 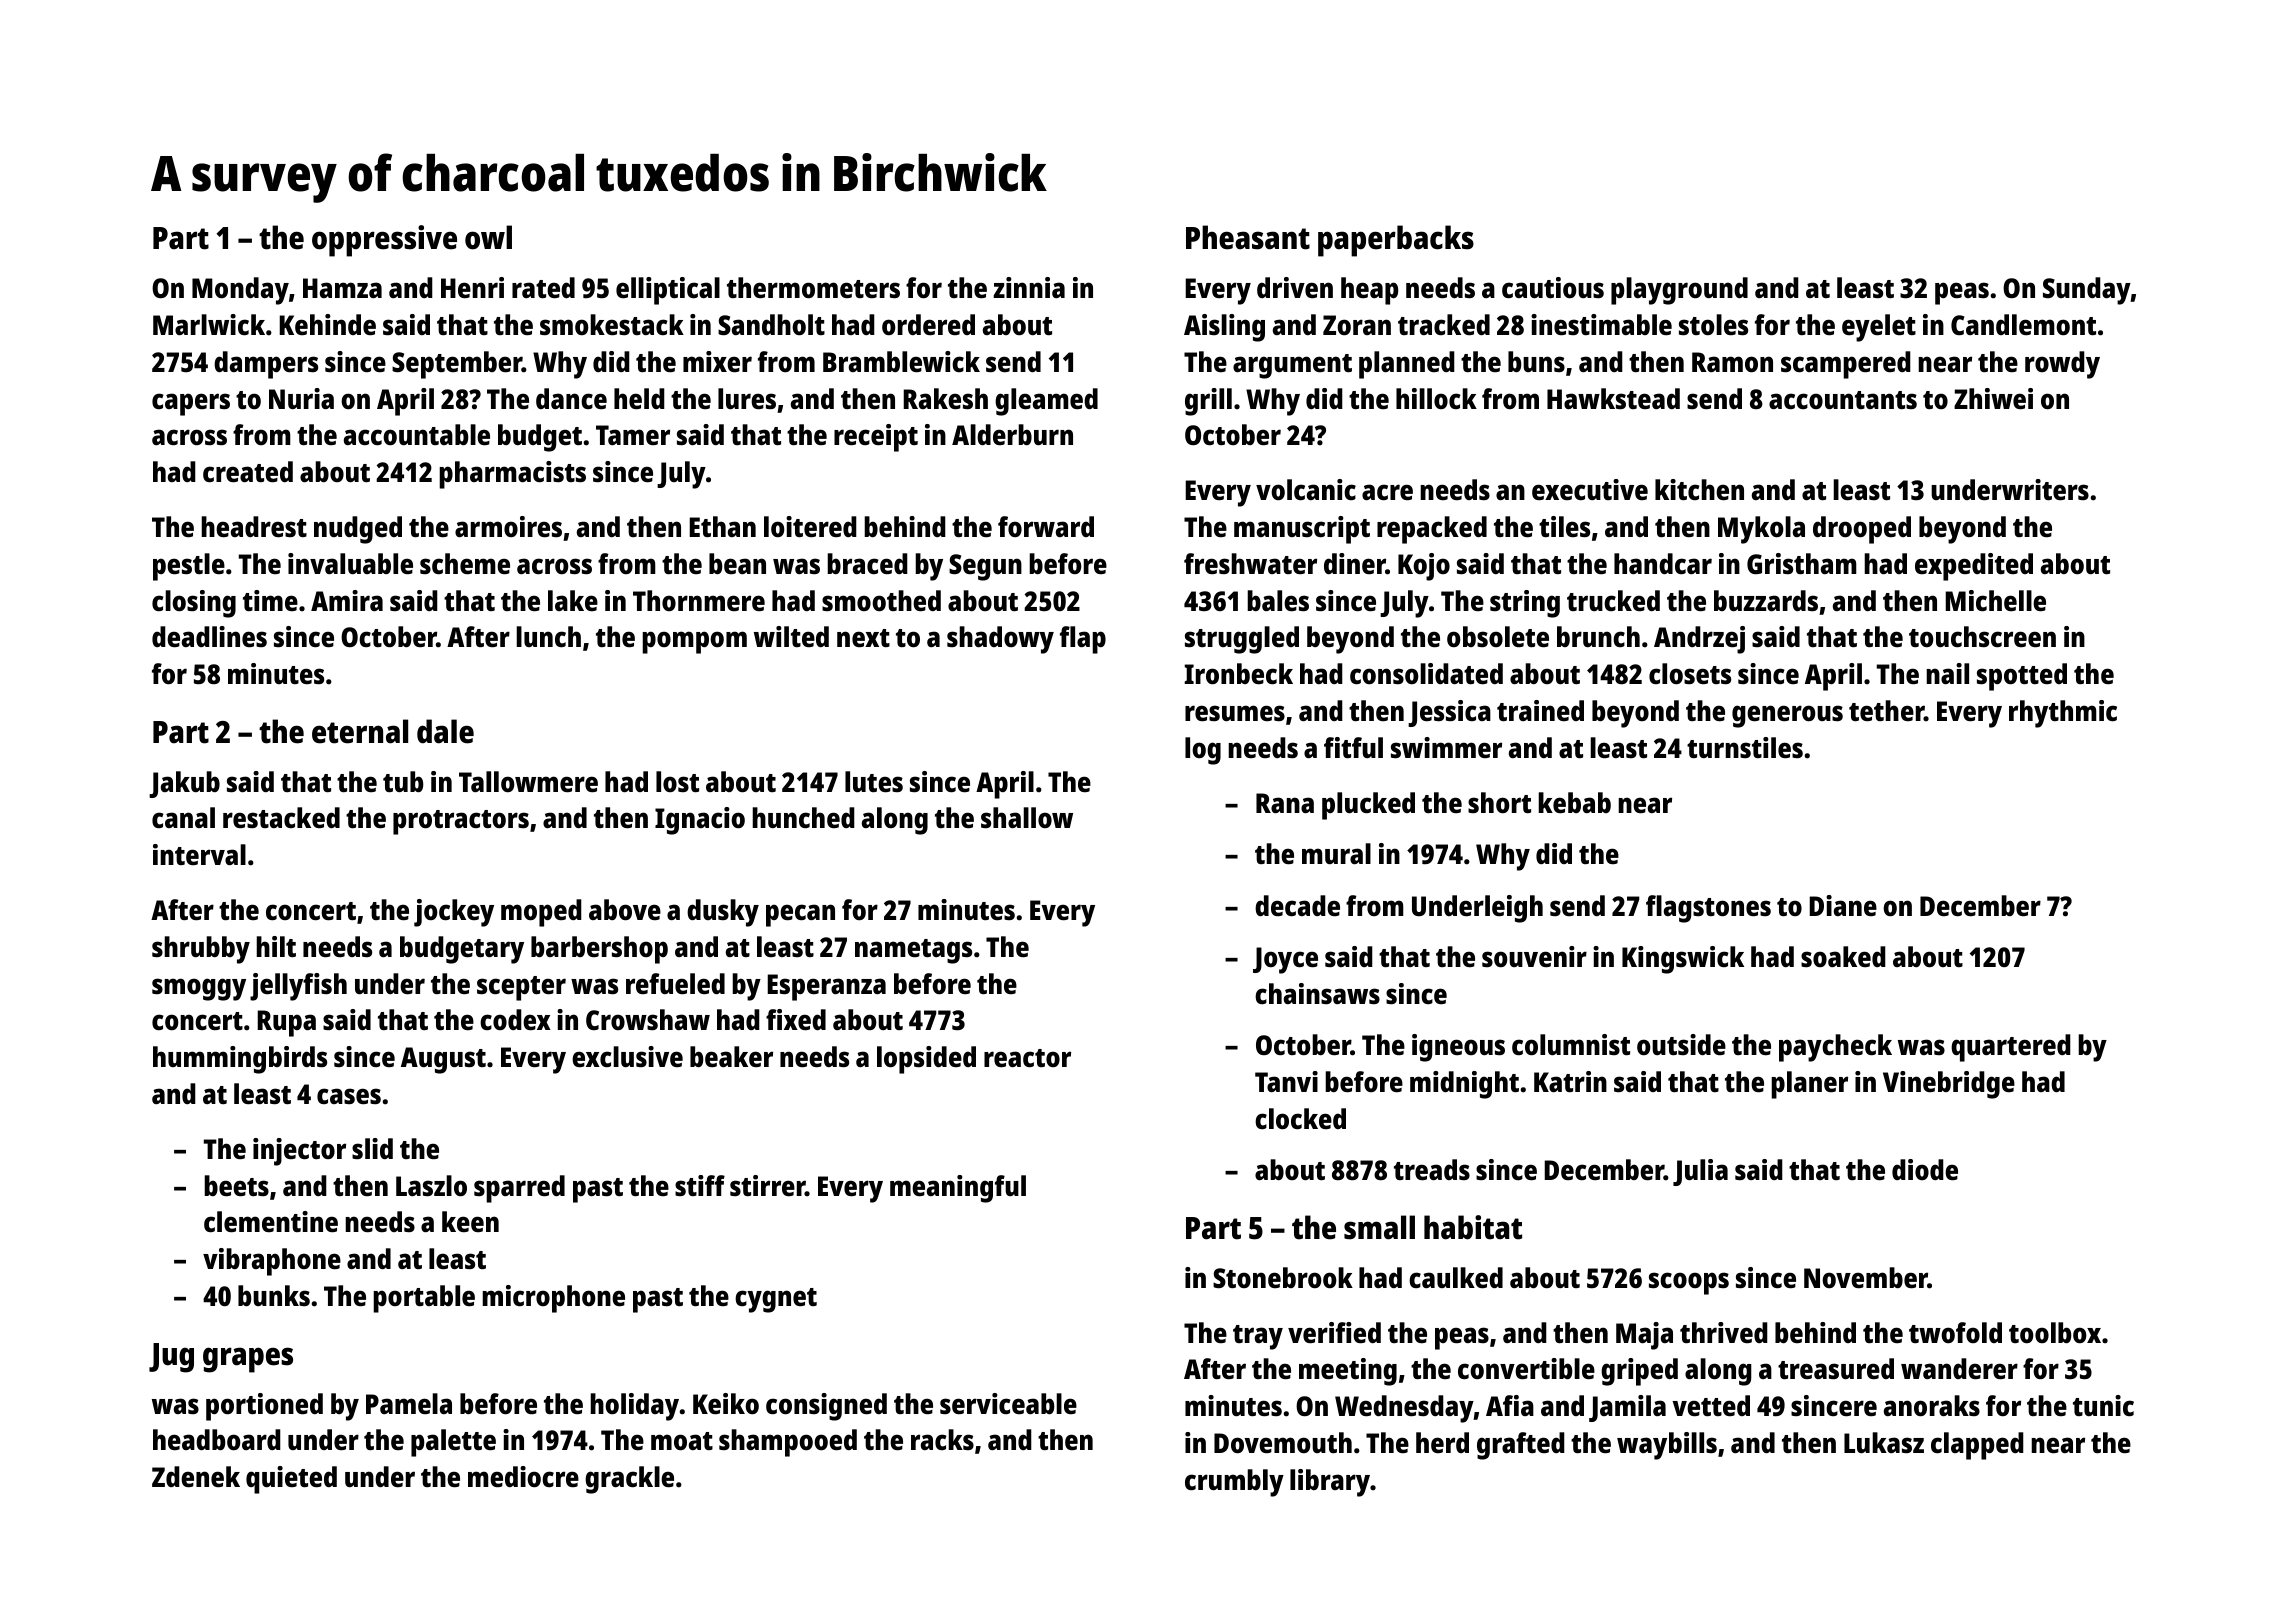 I want to click on Marlwick, so click(x=209, y=324).
